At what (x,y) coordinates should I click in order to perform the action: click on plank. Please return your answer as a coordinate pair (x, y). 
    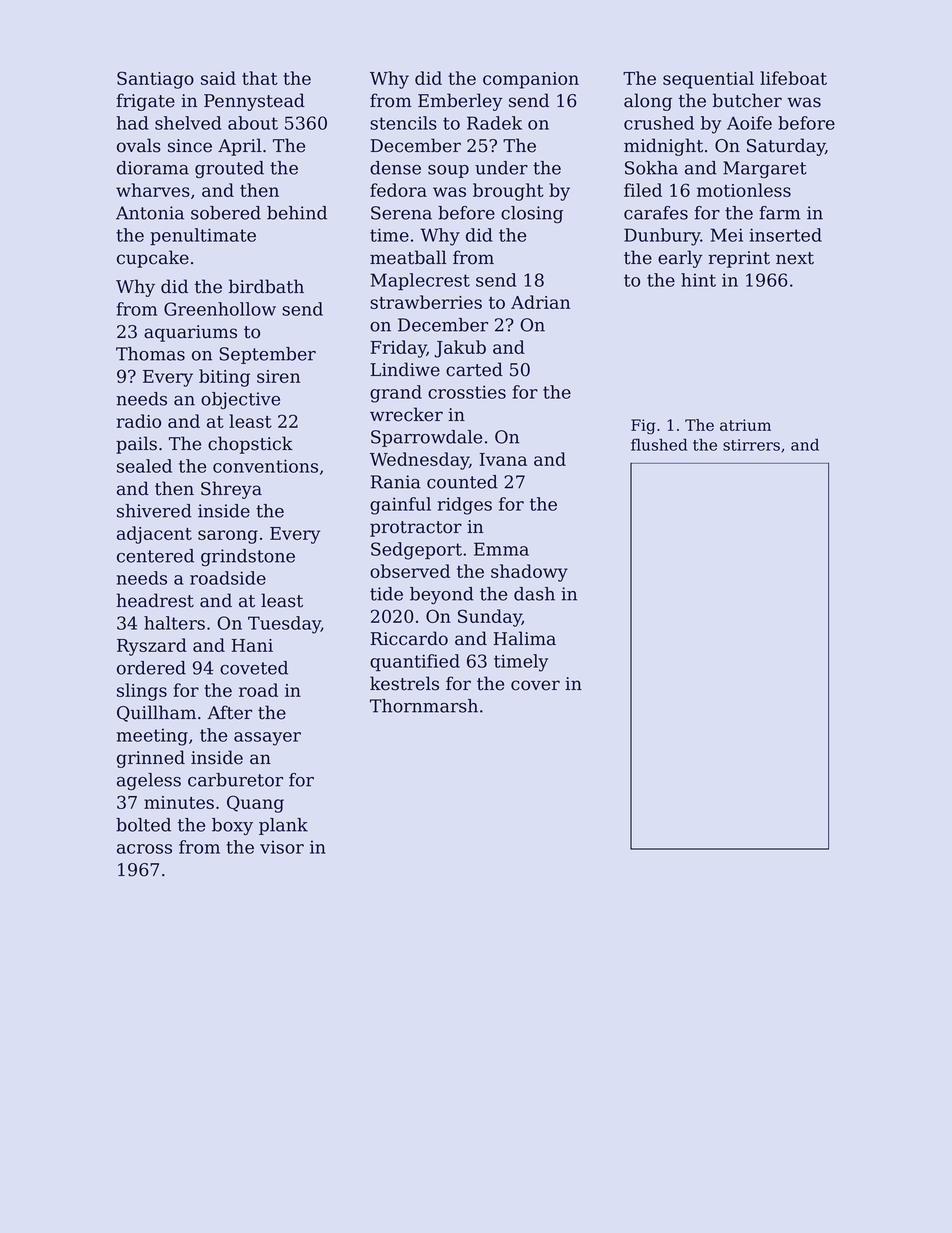
    Looking at the image, I should click on (283, 826).
